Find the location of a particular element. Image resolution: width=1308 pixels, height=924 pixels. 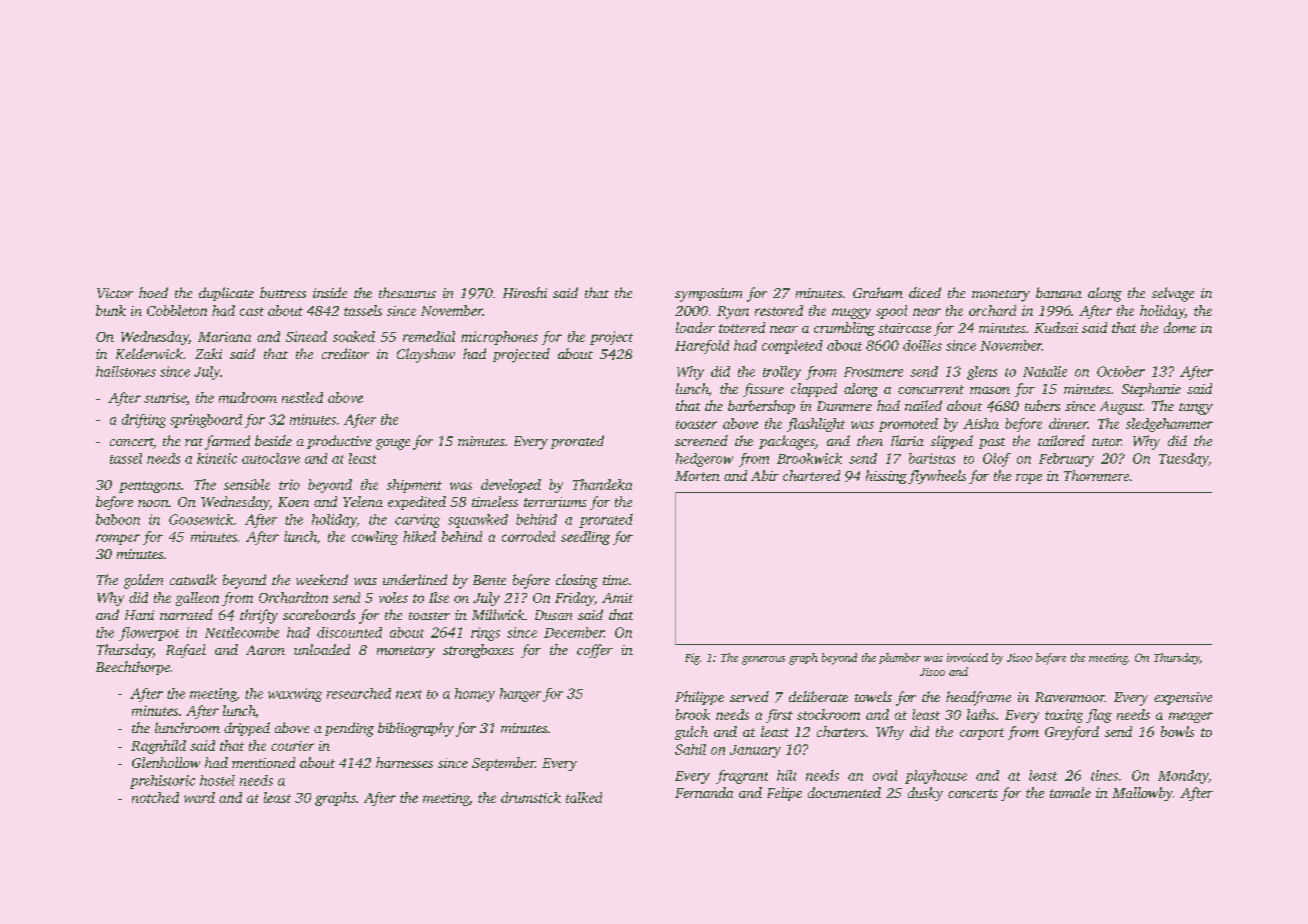

September is located at coordinates (503, 764).
